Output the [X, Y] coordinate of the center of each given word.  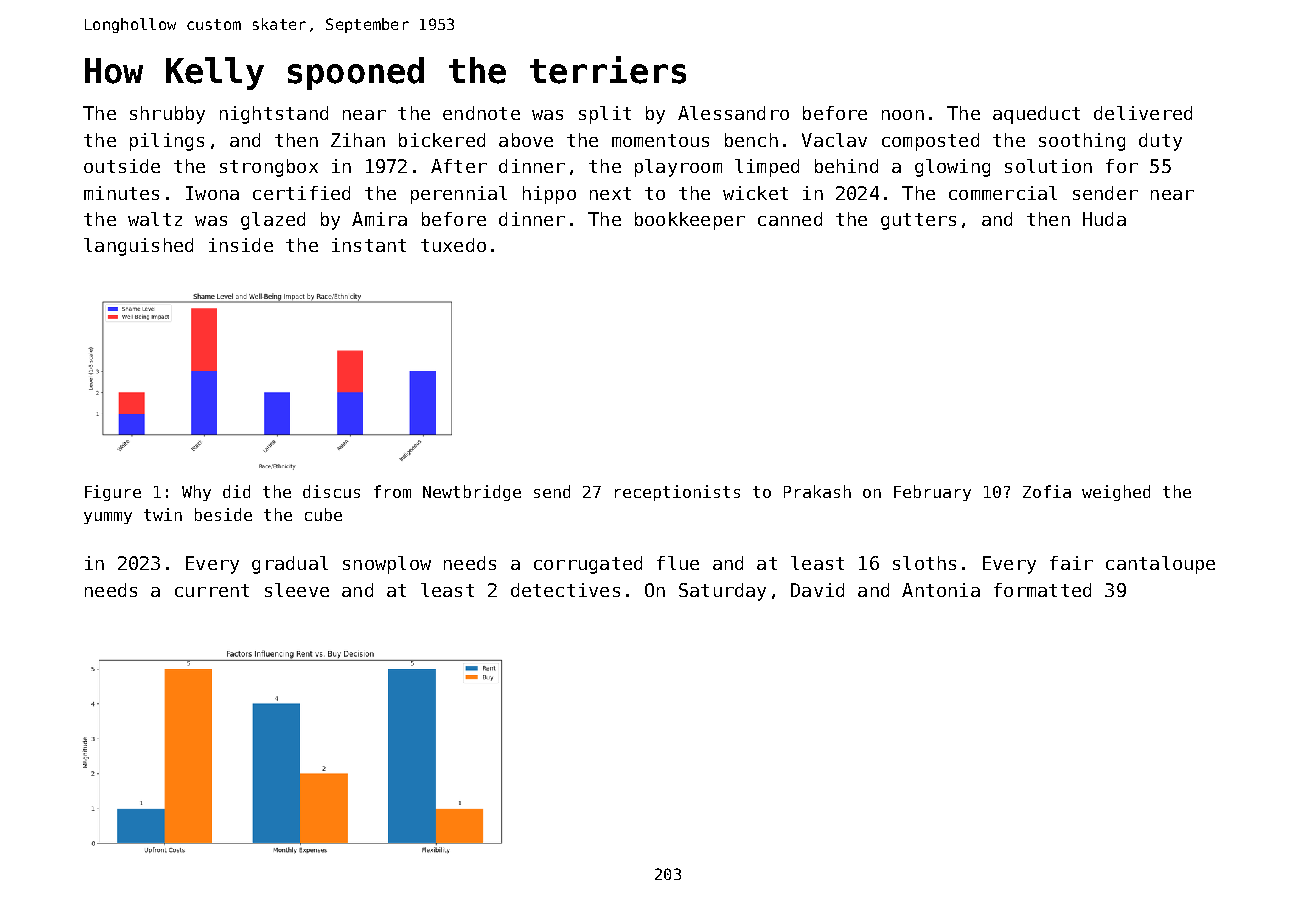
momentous [660, 140]
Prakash [817, 491]
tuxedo [453, 245]
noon [903, 115]
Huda [1104, 219]
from [392, 491]
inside [241, 245]
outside [122, 166]
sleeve [297, 590]
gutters [918, 221]
